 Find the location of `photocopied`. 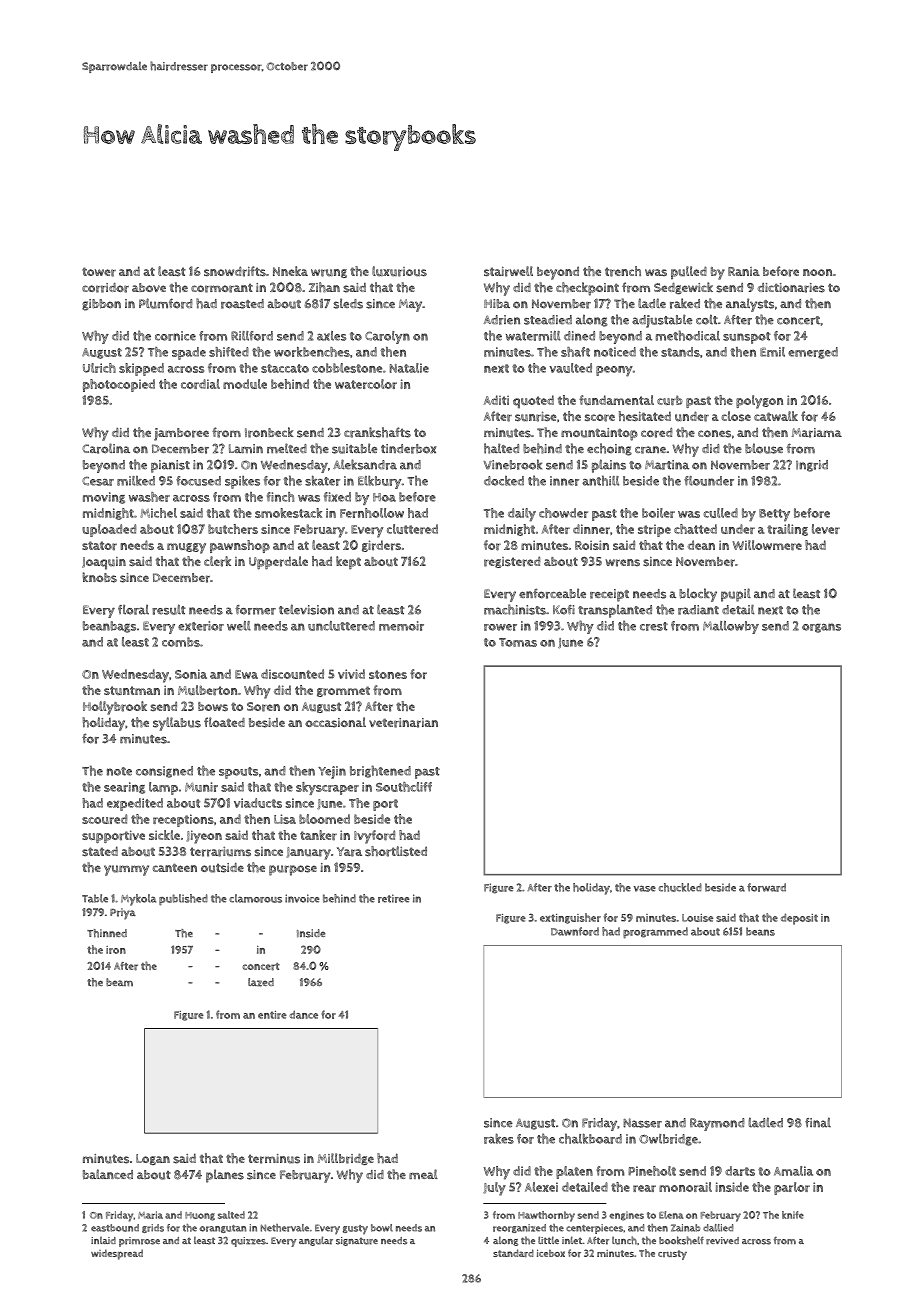

photocopied is located at coordinates (119, 385).
